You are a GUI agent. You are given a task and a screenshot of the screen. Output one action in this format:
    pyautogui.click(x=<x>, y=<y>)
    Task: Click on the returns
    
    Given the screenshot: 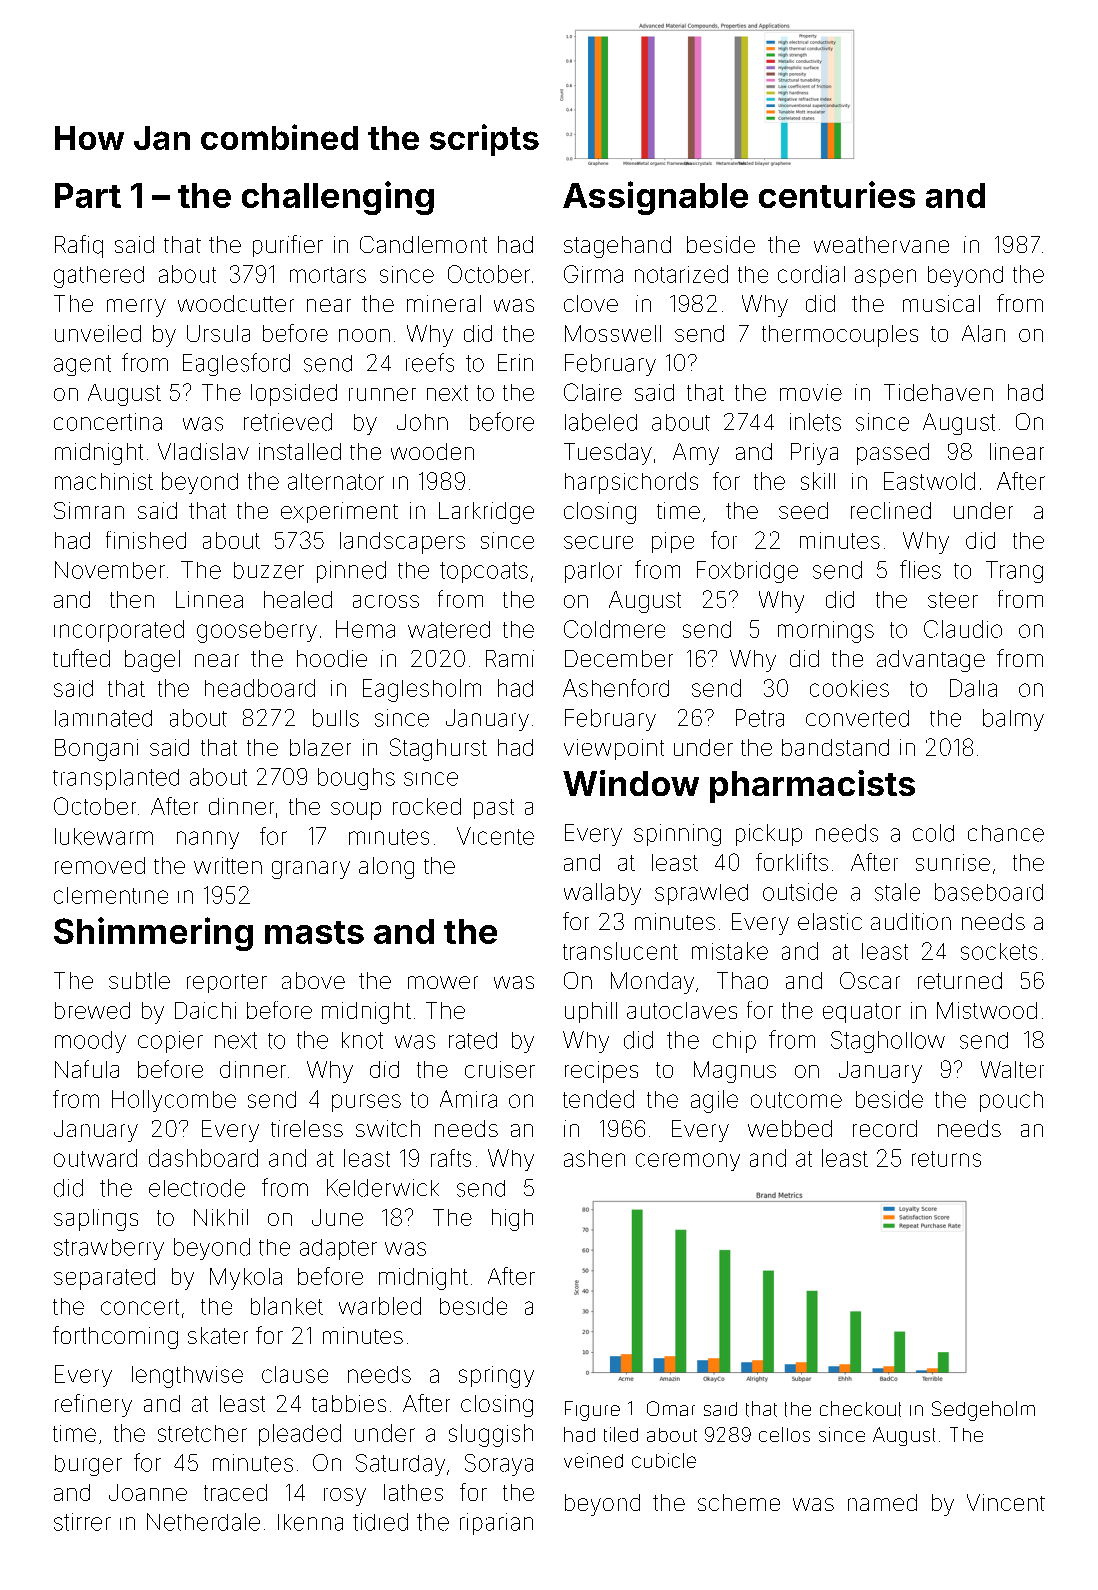 What is the action you would take?
    pyautogui.click(x=946, y=1159)
